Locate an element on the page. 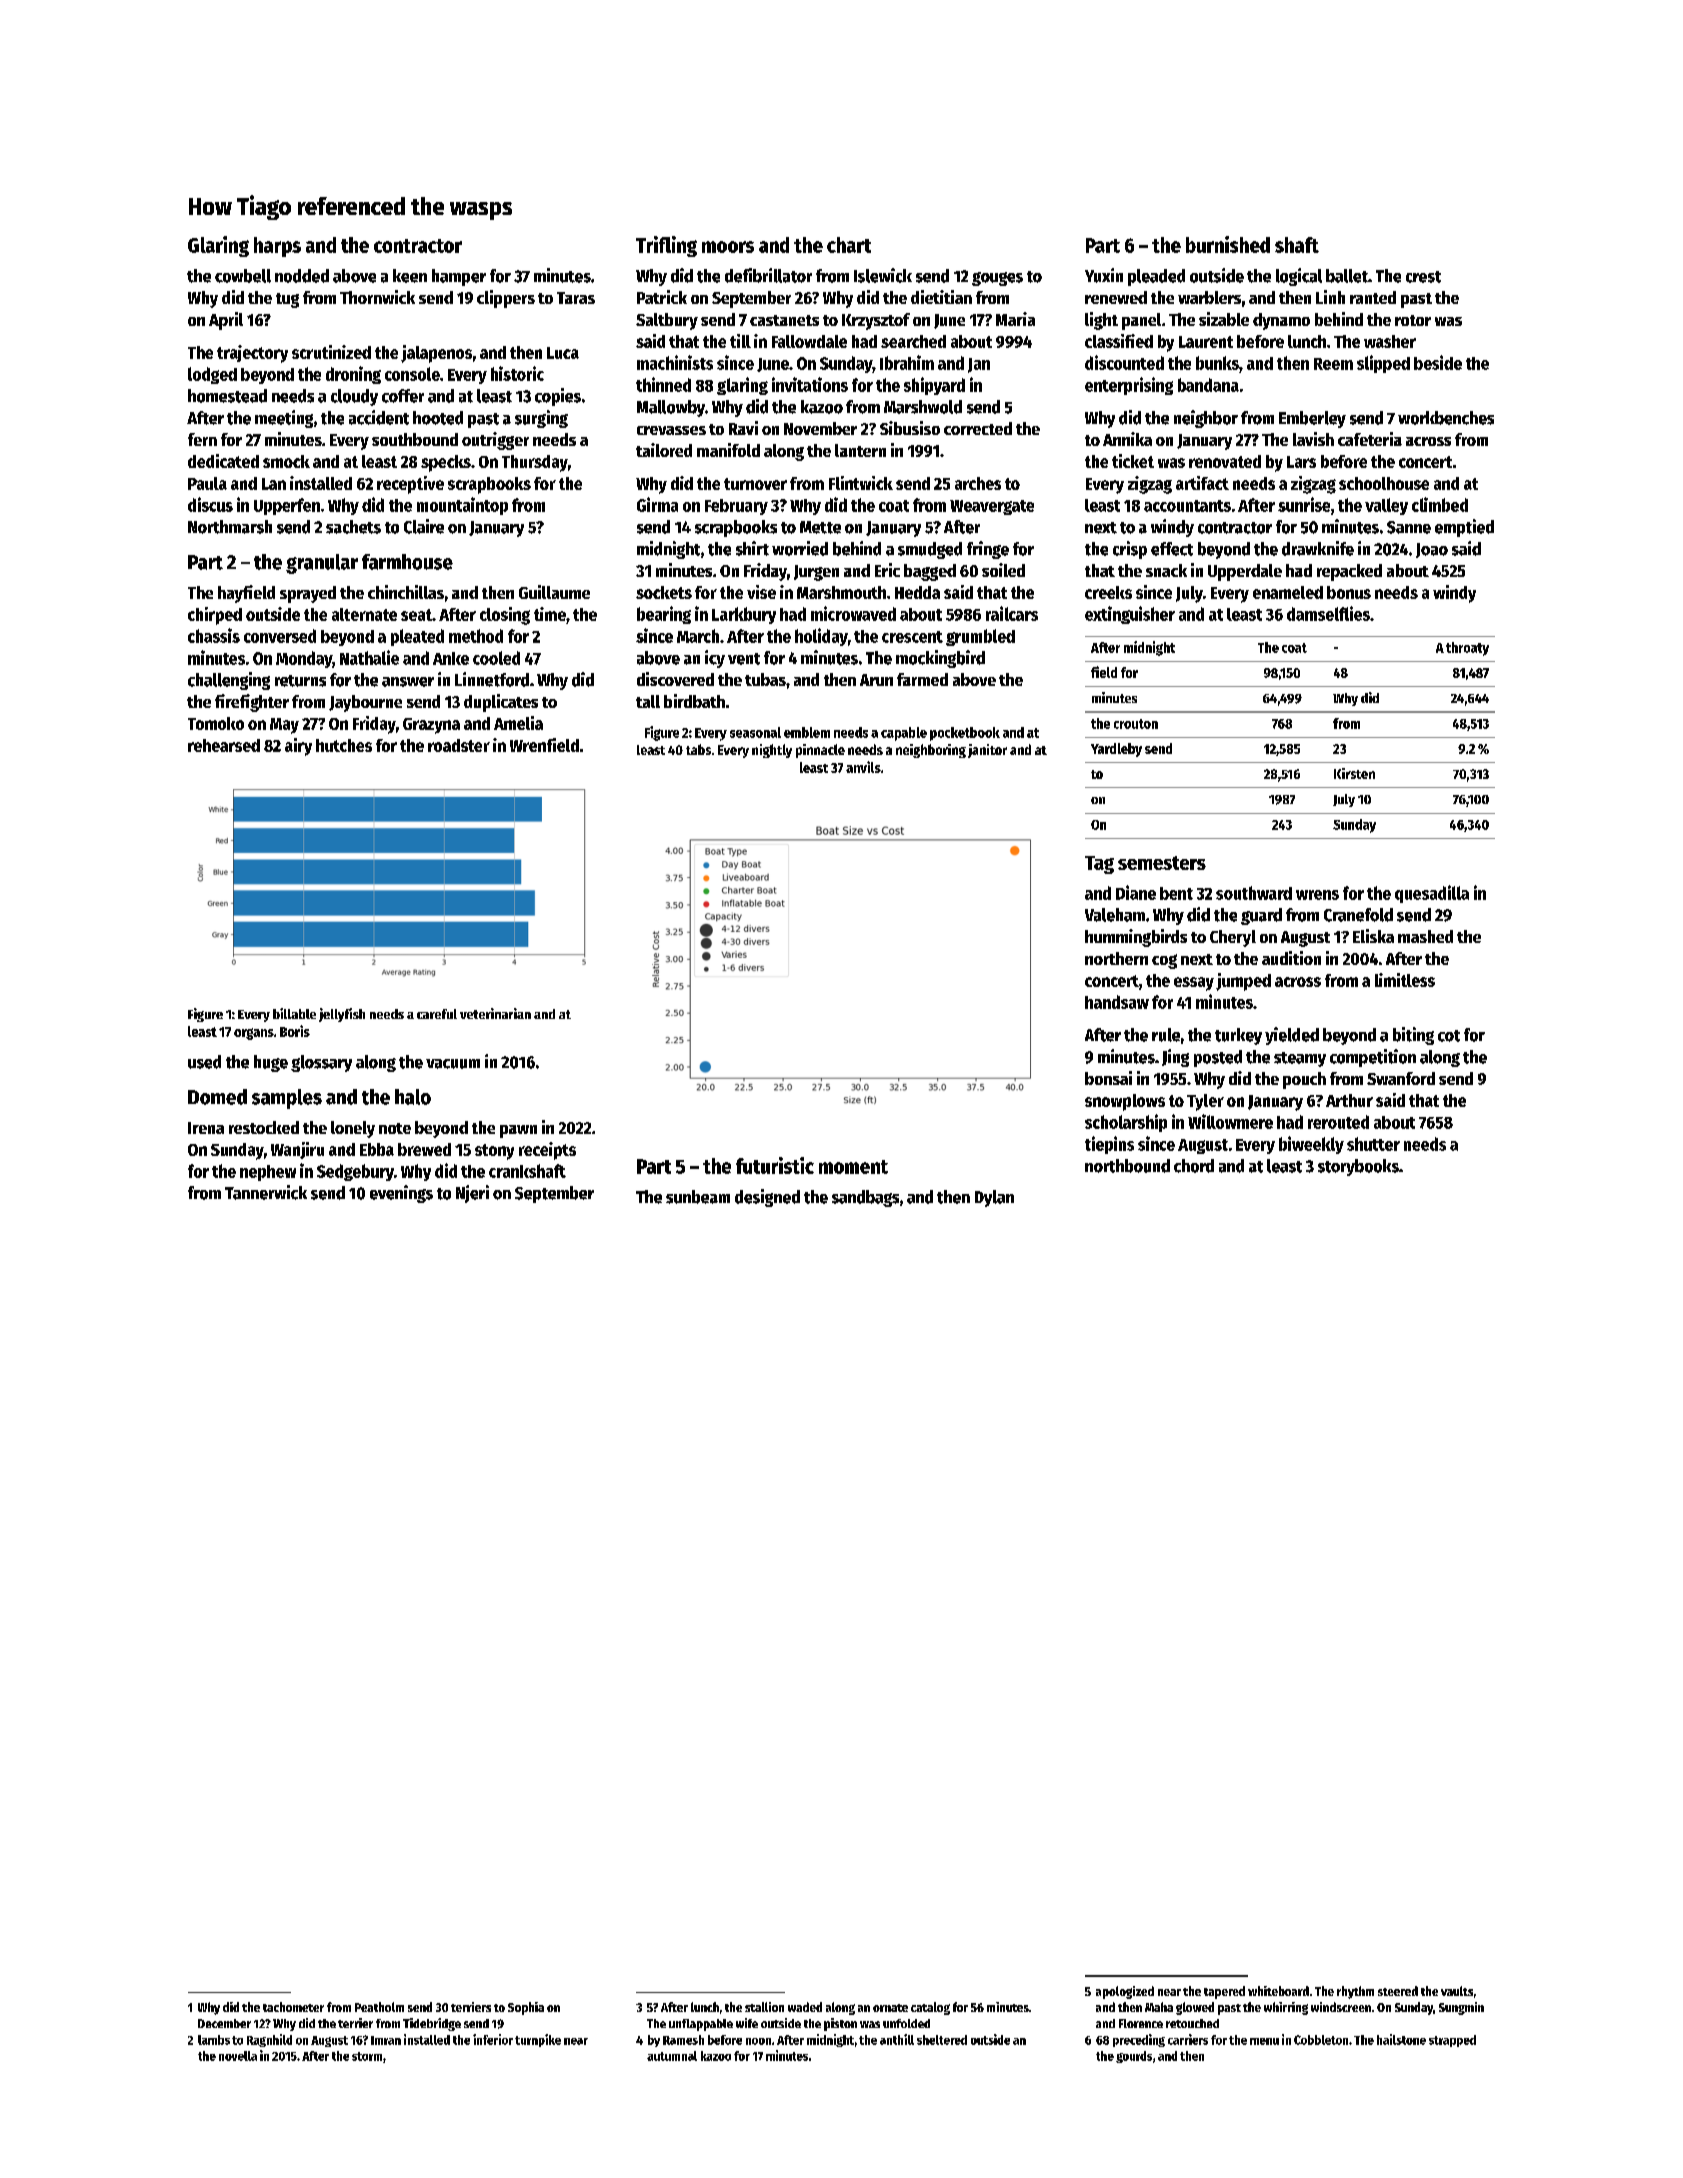 This page has height=2178, width=1683. ornate is located at coordinates (890, 2008).
